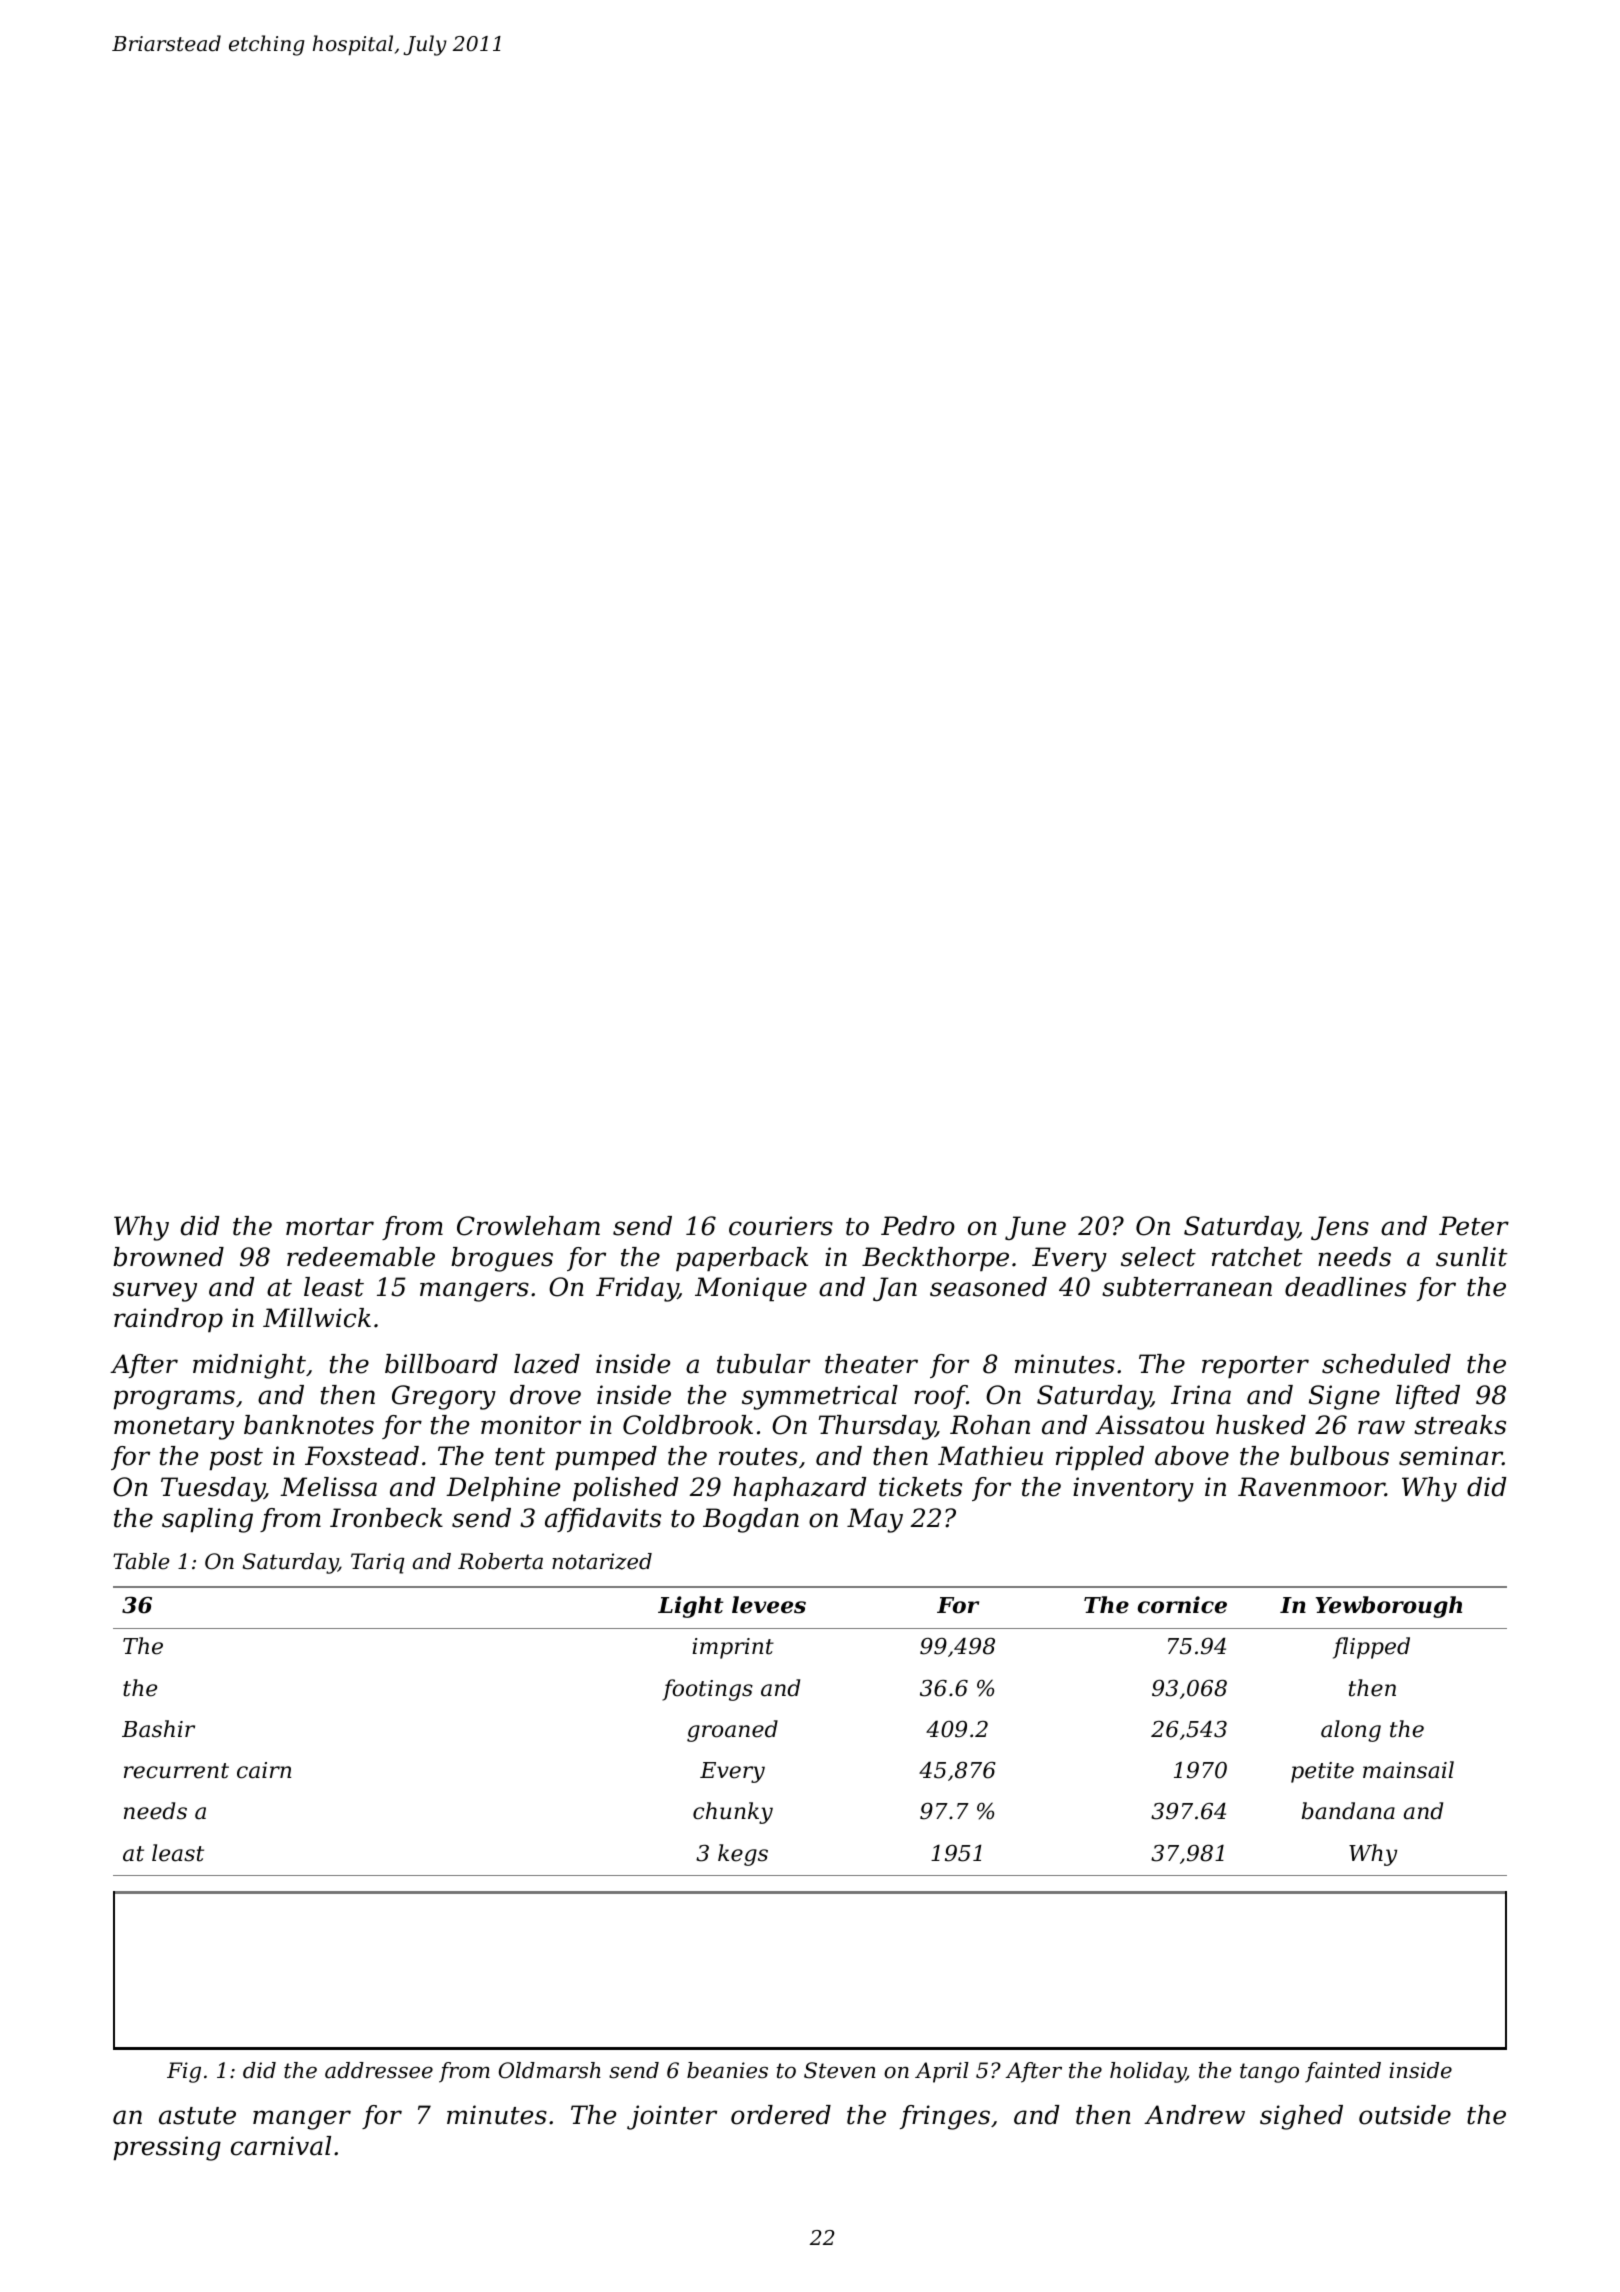  Describe the element at coordinates (141, 1561) in the screenshot. I see `Table` at that location.
